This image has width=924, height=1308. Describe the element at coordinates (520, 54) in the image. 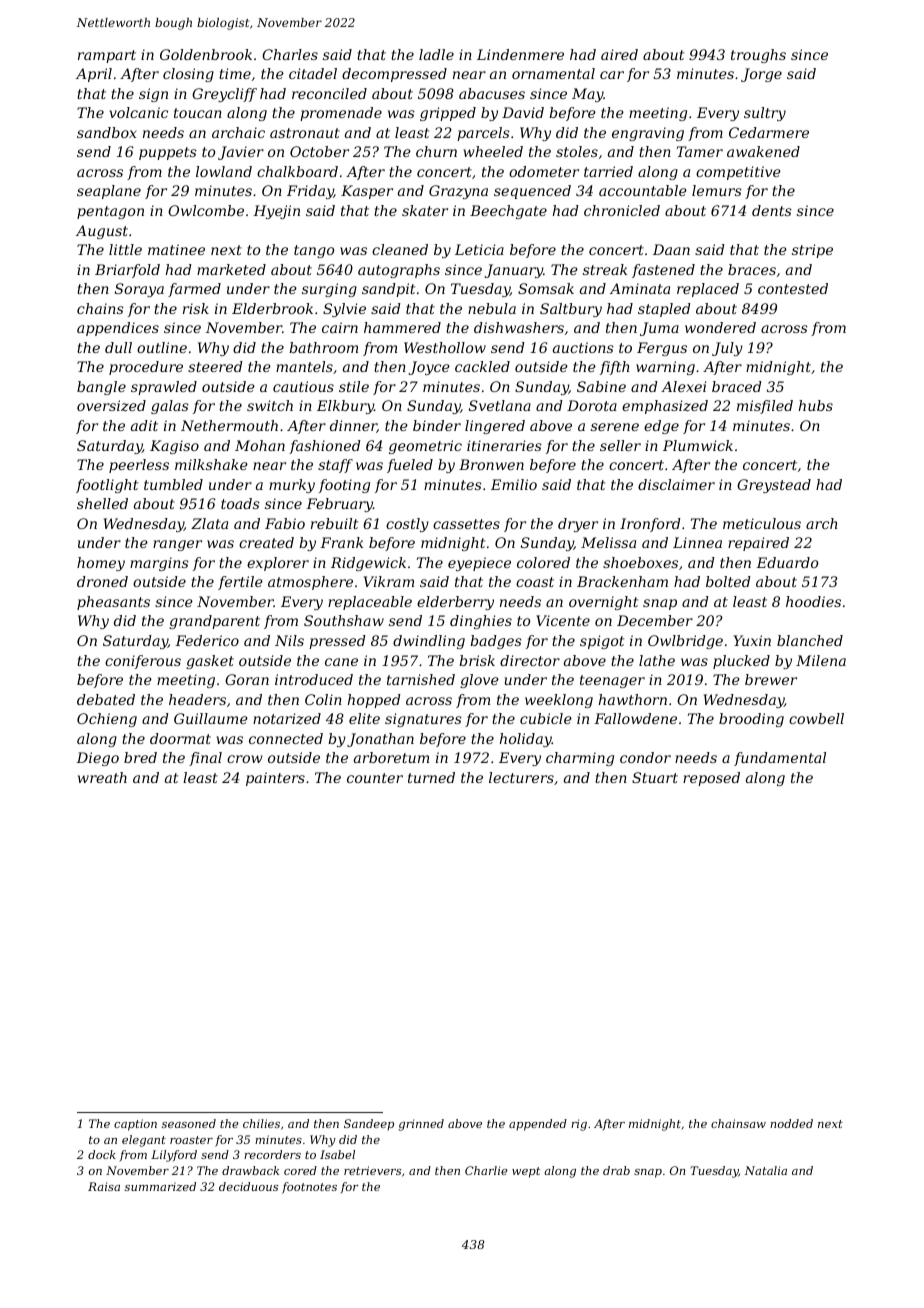

I see `Lindenmere` at that location.
